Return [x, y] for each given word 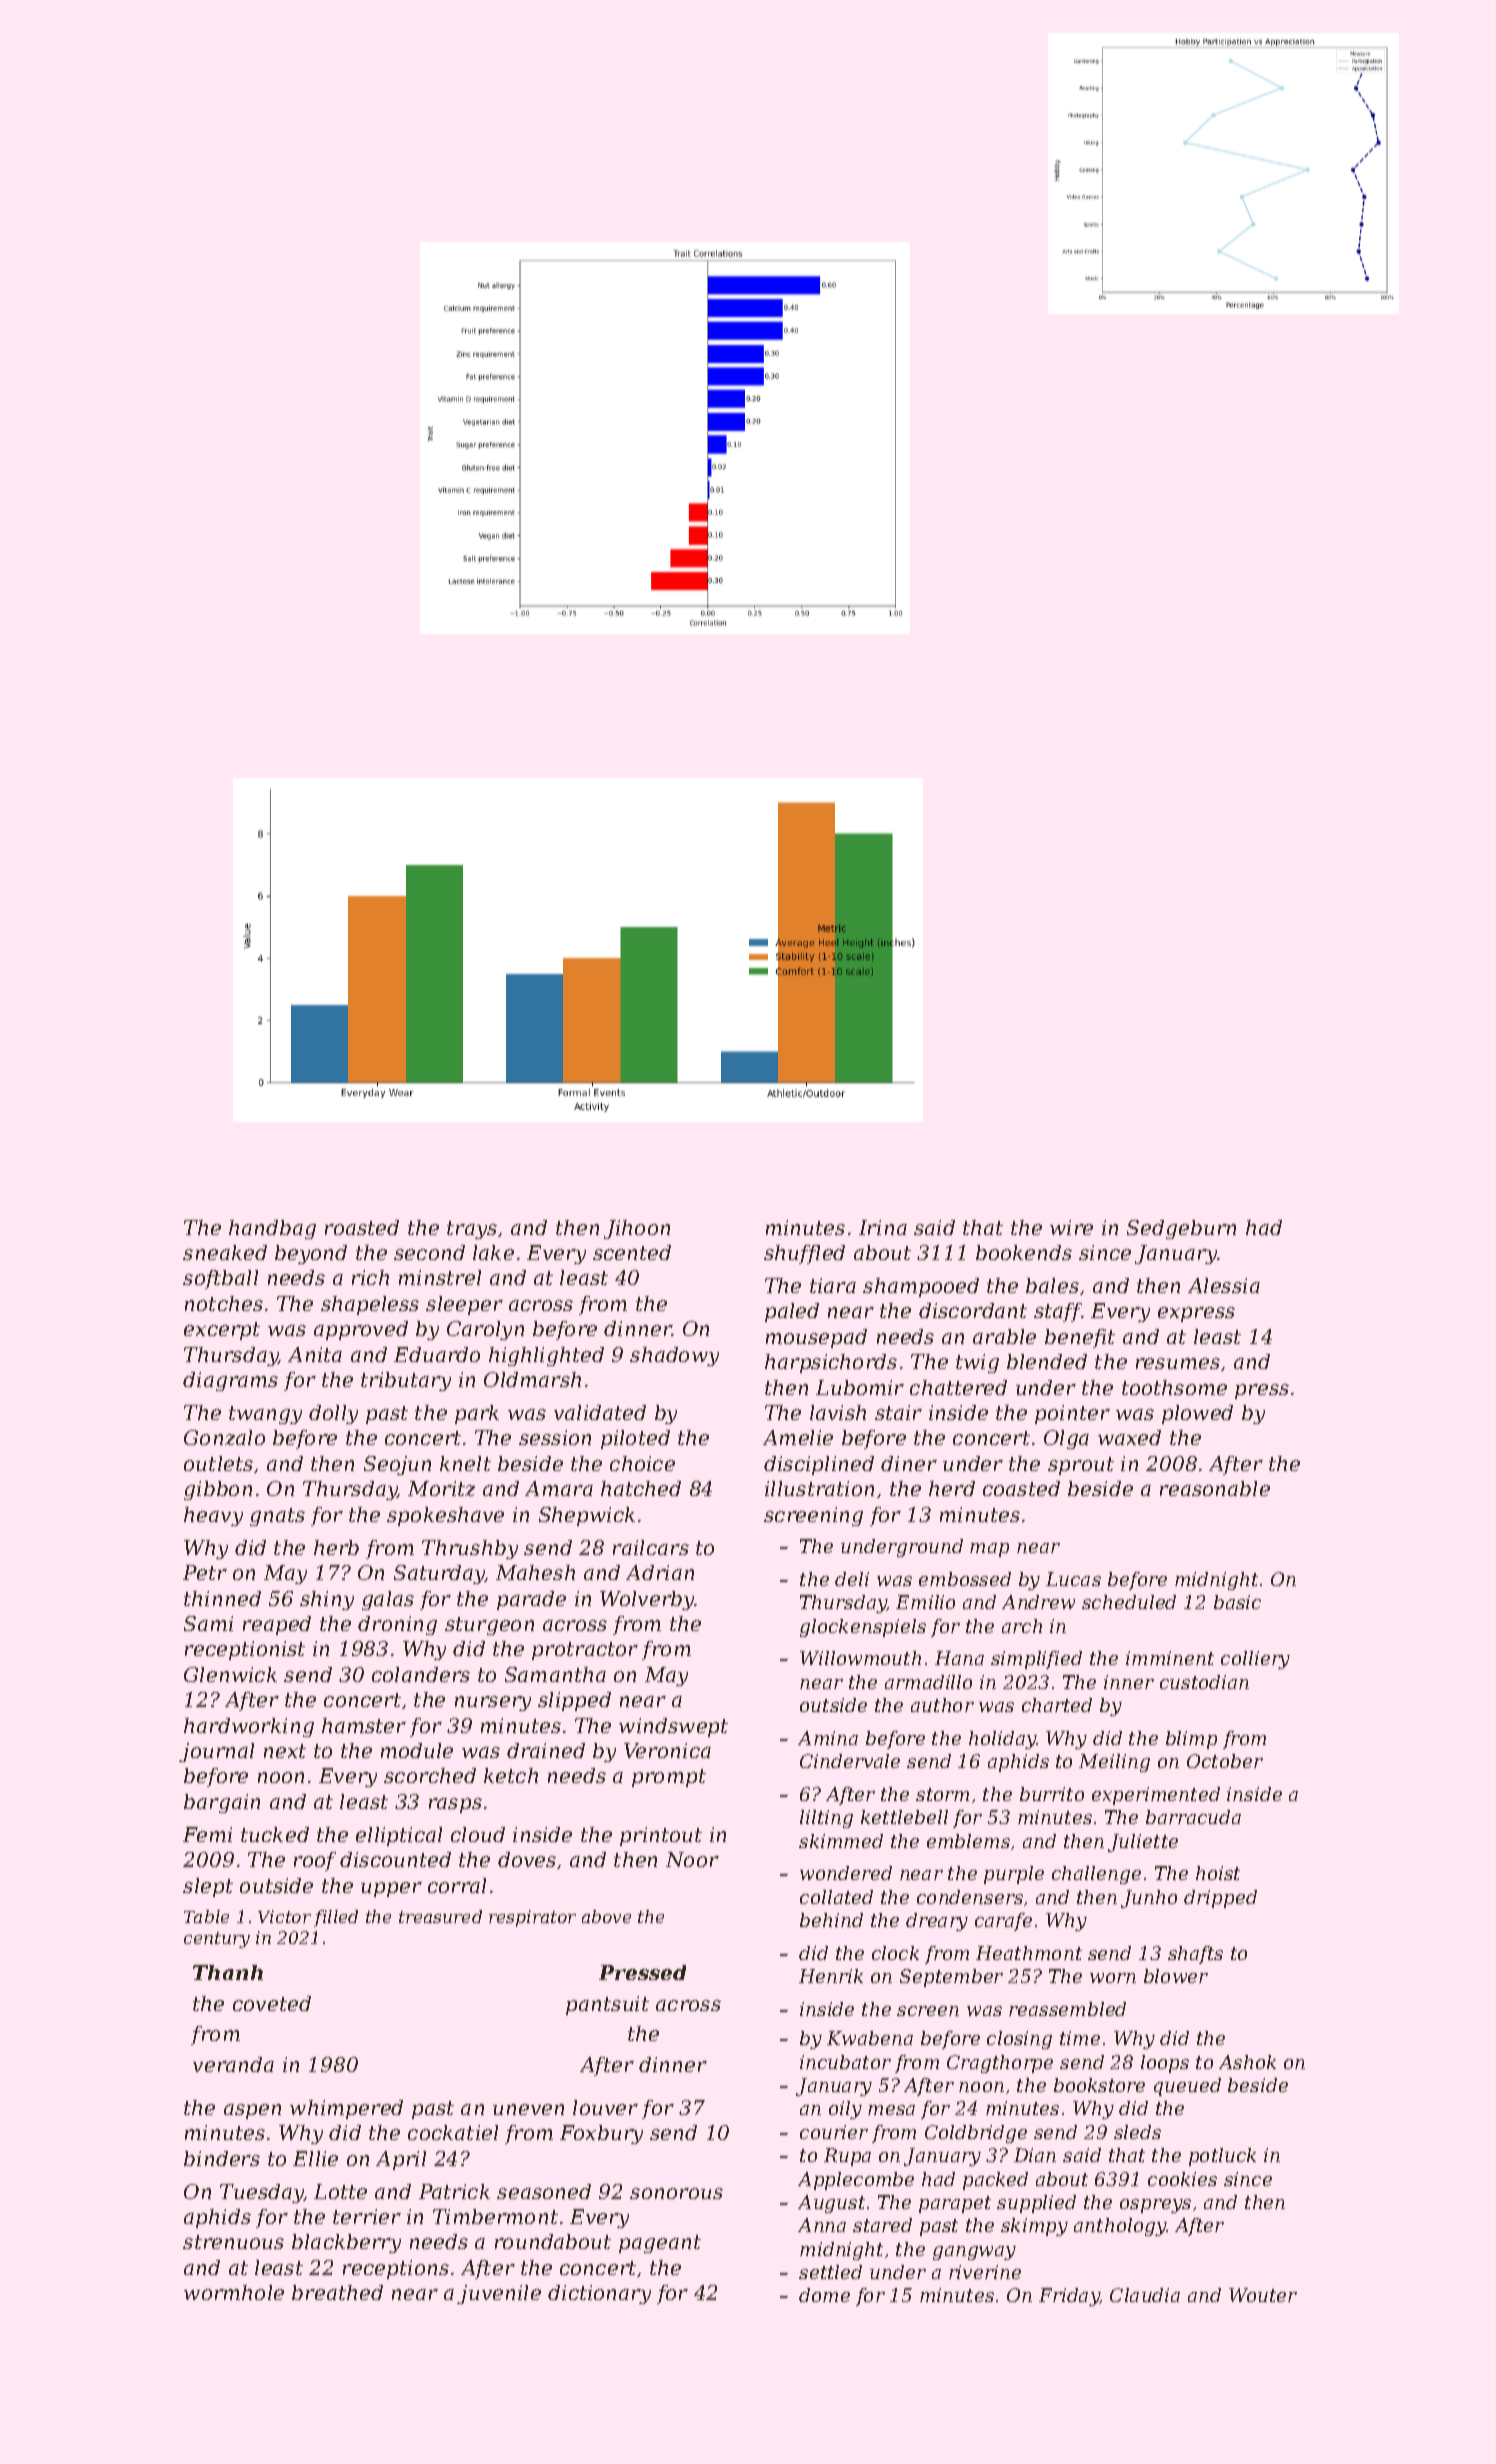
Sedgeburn [1181, 1229]
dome [824, 2295]
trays [472, 1230]
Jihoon [637, 1229]
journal [216, 1752]
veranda [233, 2064]
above [606, 1916]
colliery [1255, 1660]
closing [1019, 2040]
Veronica [667, 1750]
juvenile [499, 2294]
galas [388, 1600]
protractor [585, 1651]
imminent [1170, 1658]
